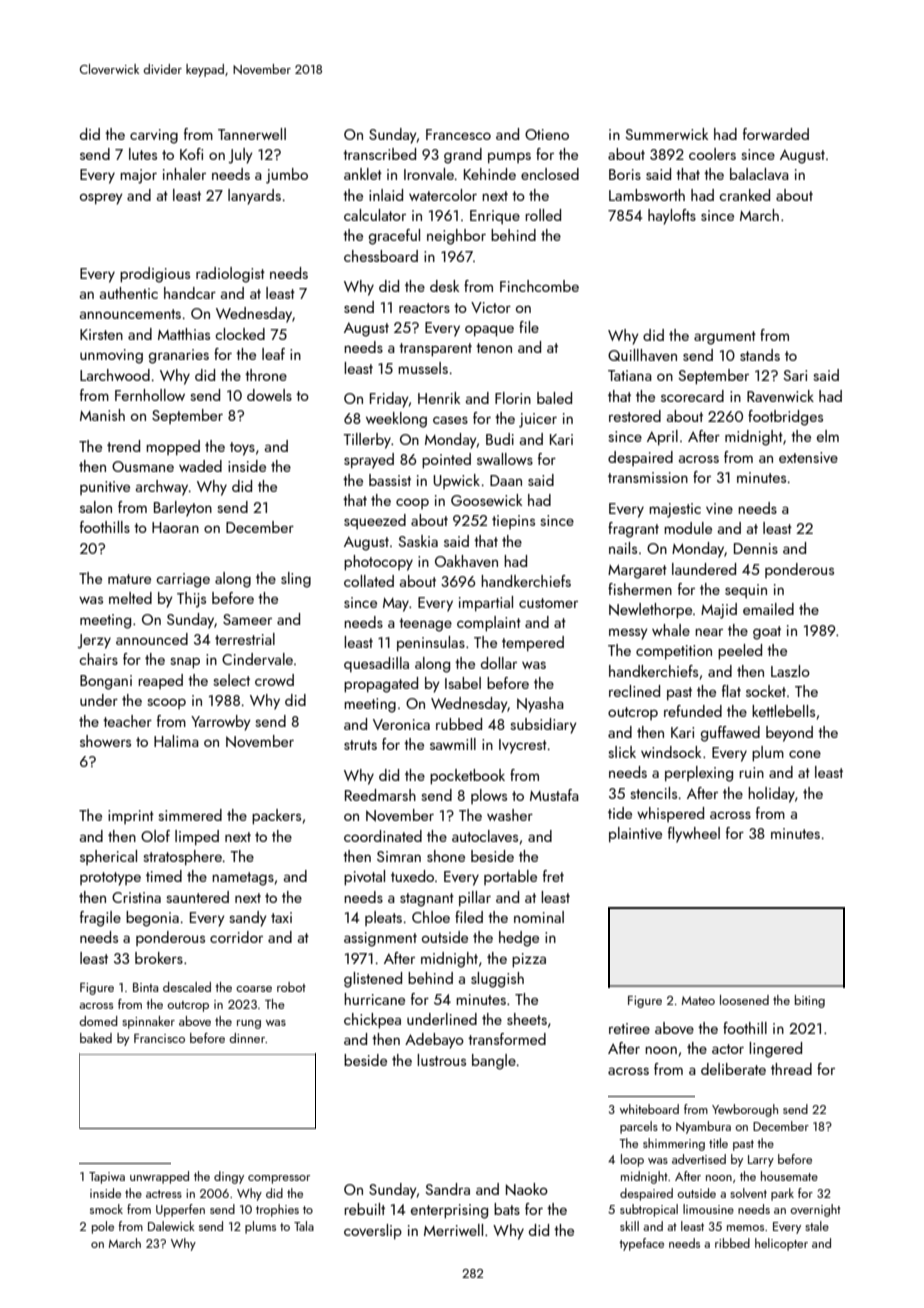 The height and width of the image is (1308, 924). Describe the element at coordinates (641, 1244) in the image. I see `typeface` at that location.
